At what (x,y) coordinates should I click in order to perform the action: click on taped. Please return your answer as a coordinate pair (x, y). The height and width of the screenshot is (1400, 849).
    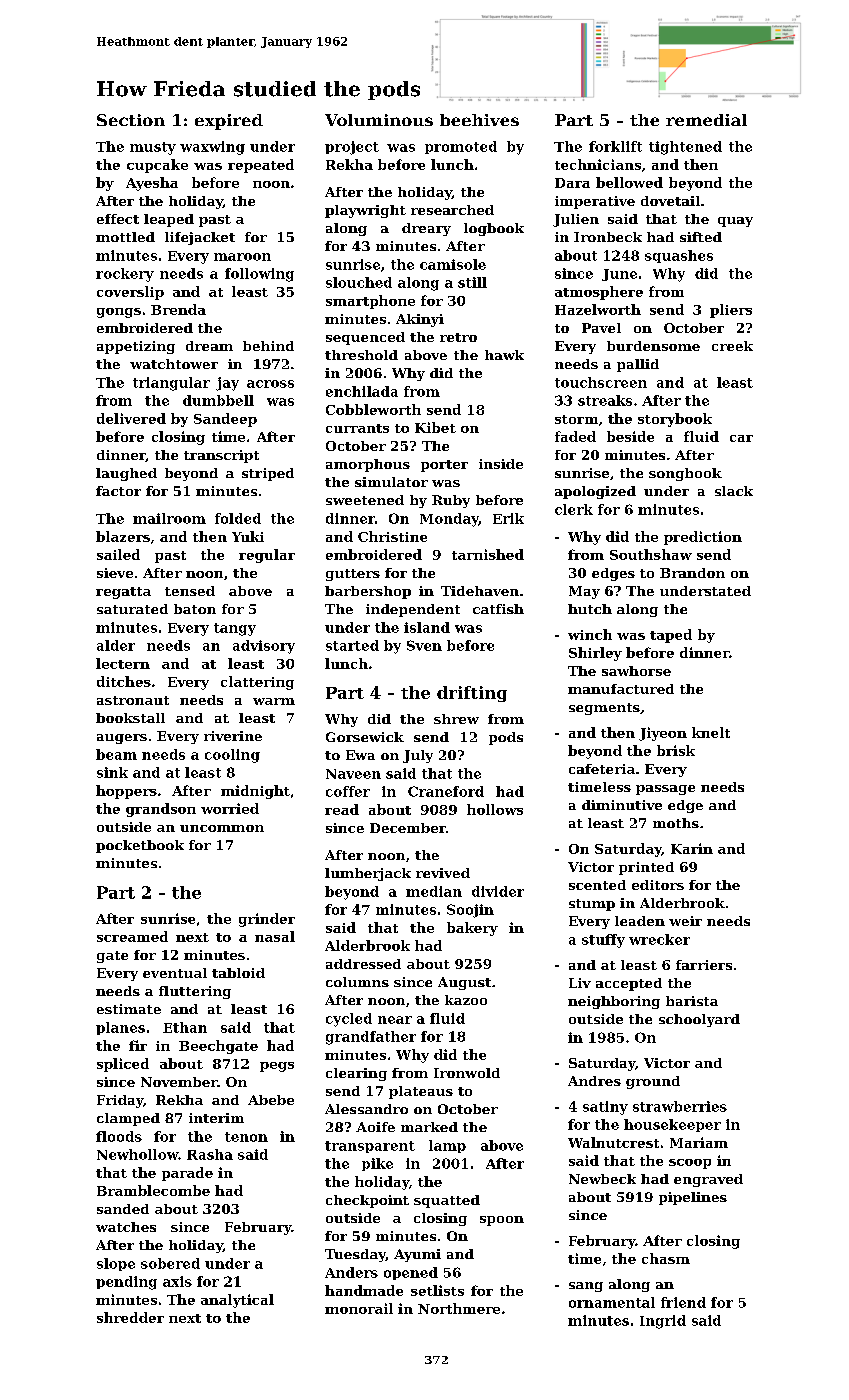
    Looking at the image, I should click on (671, 636).
